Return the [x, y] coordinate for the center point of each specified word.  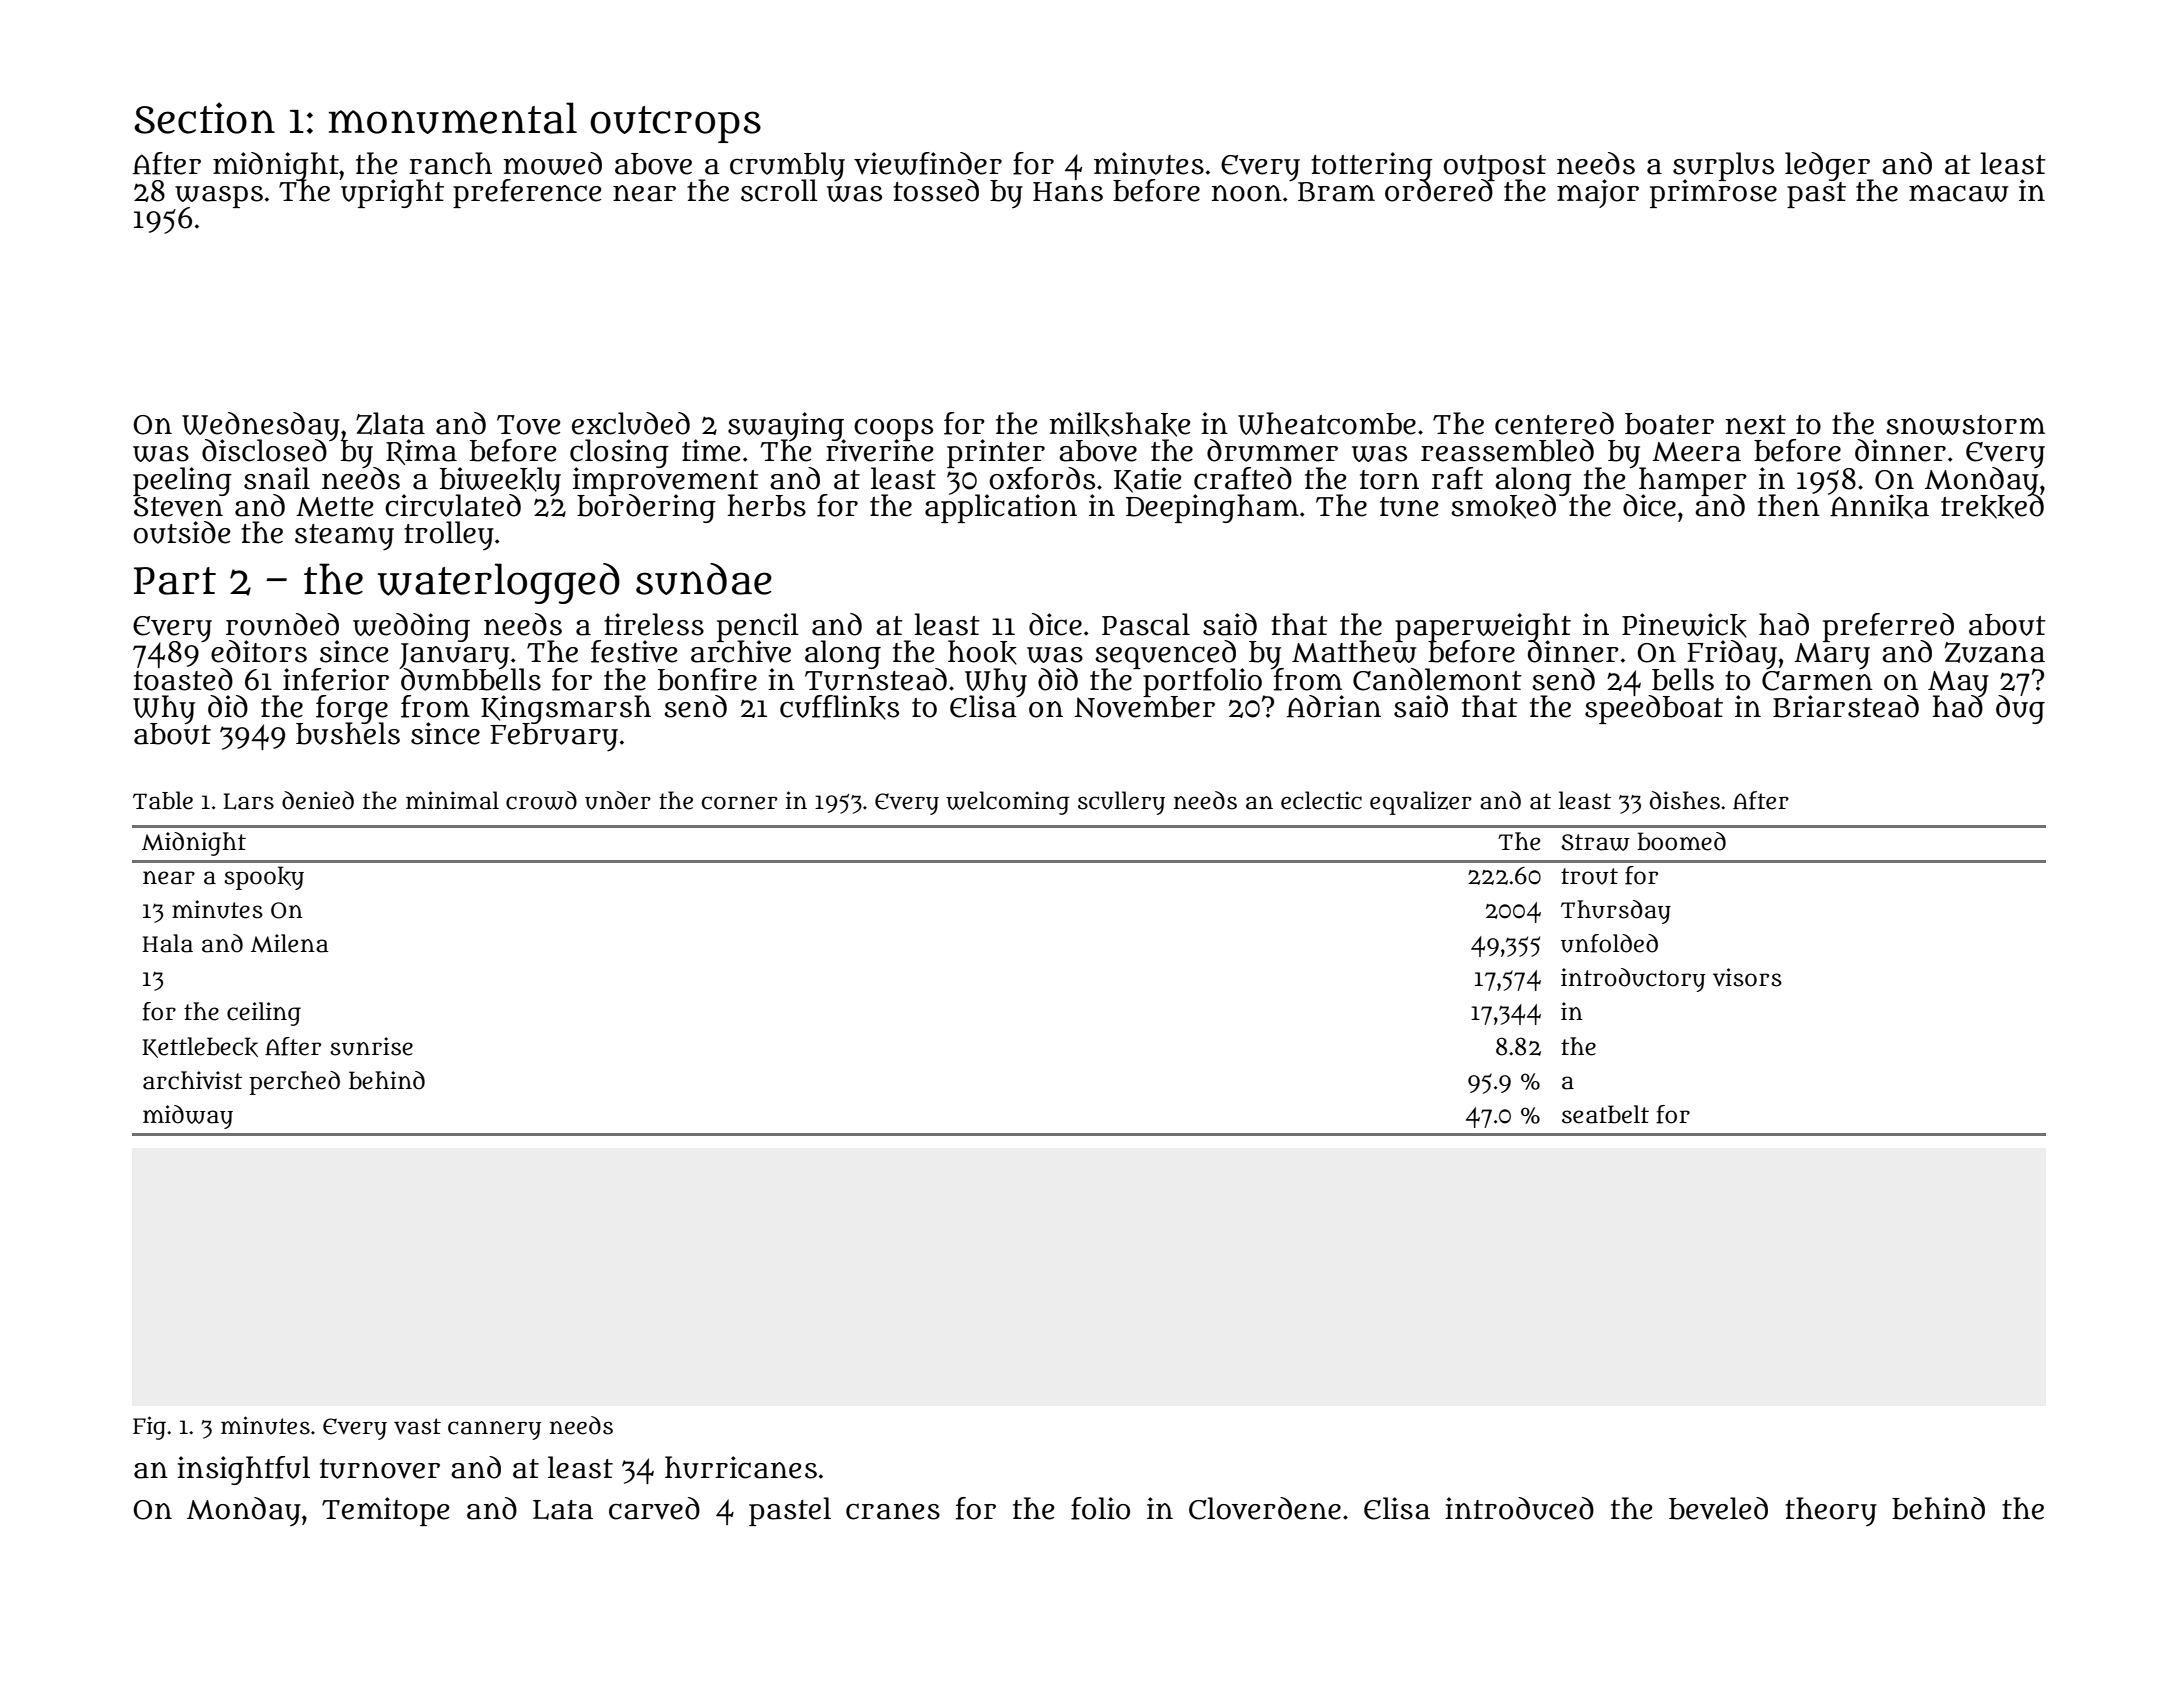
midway [188, 1117]
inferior [336, 679]
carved [654, 1508]
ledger [1829, 166]
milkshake [1120, 424]
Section [204, 118]
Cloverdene [1265, 1508]
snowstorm [1965, 425]
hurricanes [741, 1467]
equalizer [1421, 803]
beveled [1718, 1508]
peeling [182, 481]
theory [1831, 1511]
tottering [1372, 166]
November [1145, 707]
